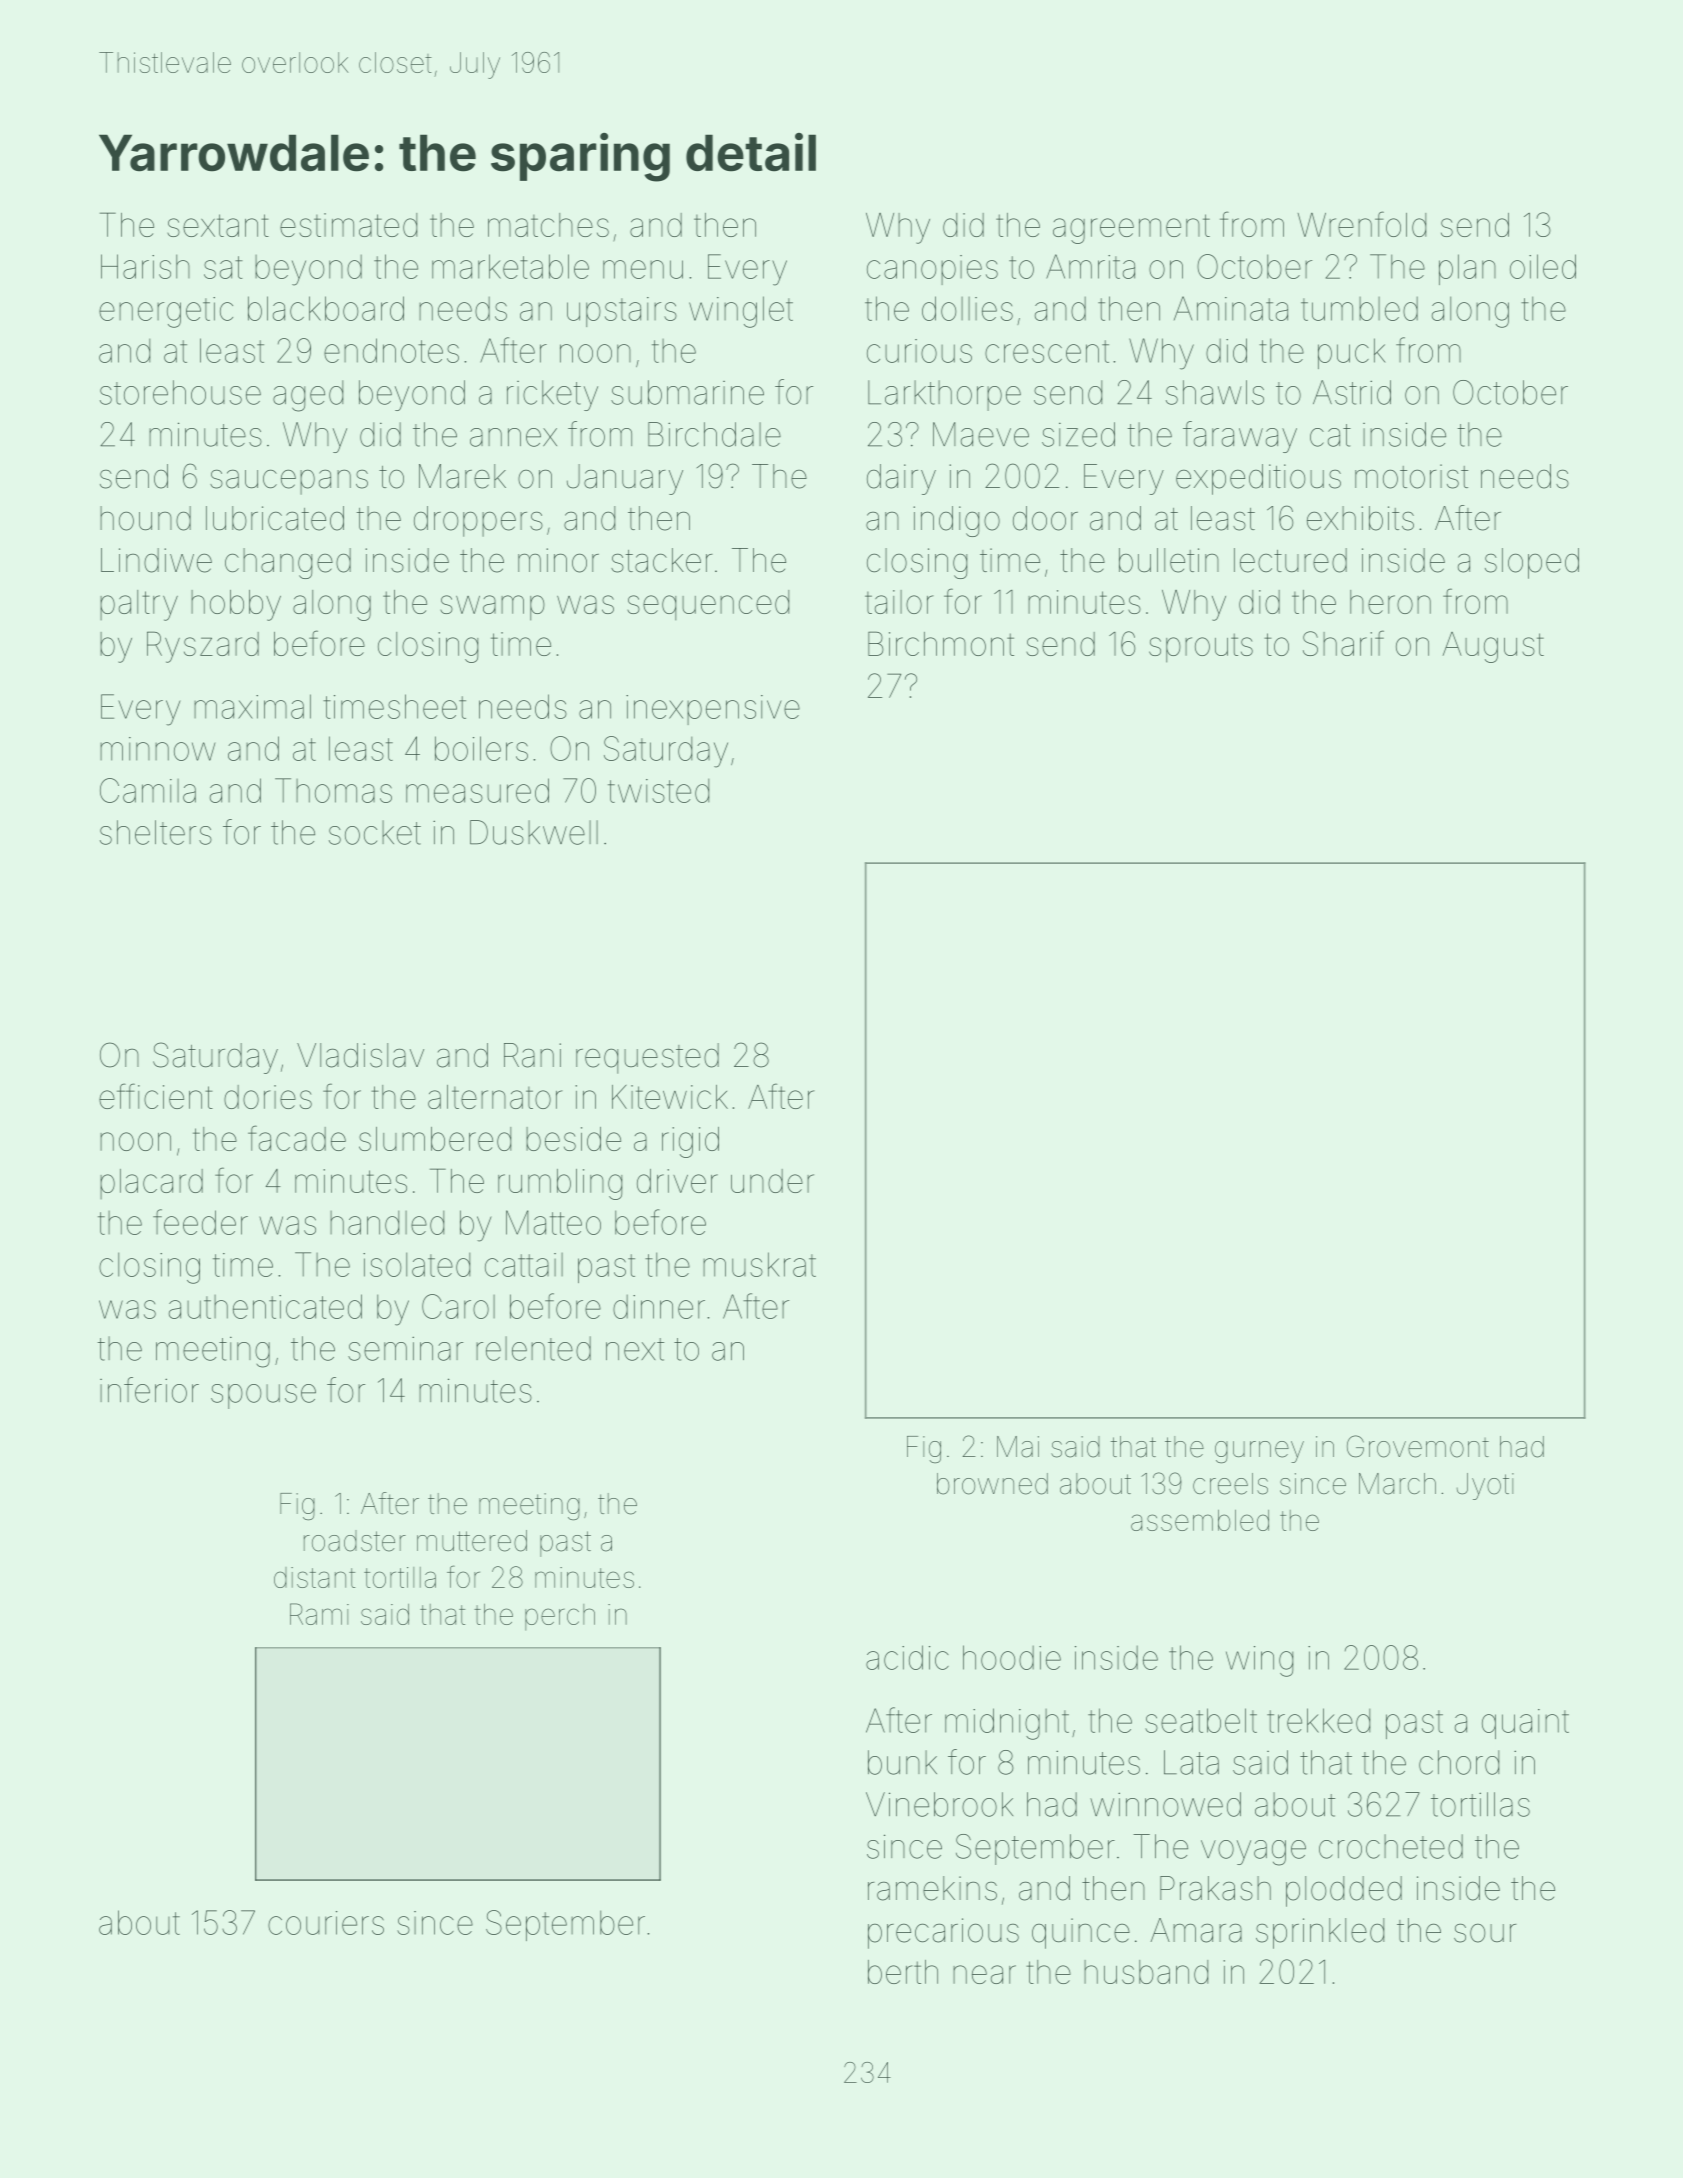  Describe the element at coordinates (1012, 1657) in the screenshot. I see `hoodie` at that location.
